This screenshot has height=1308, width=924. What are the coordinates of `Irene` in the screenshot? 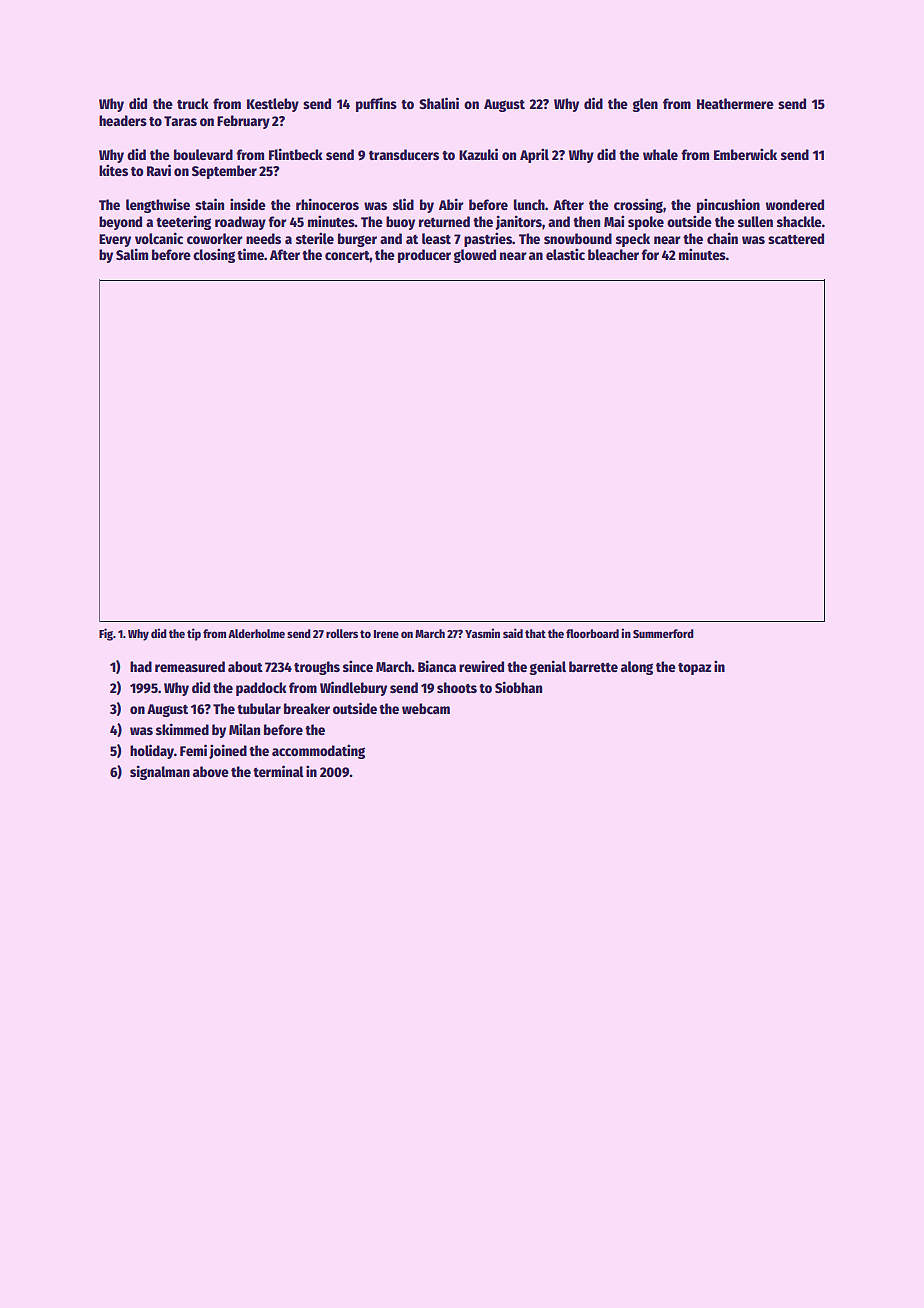 It's located at (386, 634).
